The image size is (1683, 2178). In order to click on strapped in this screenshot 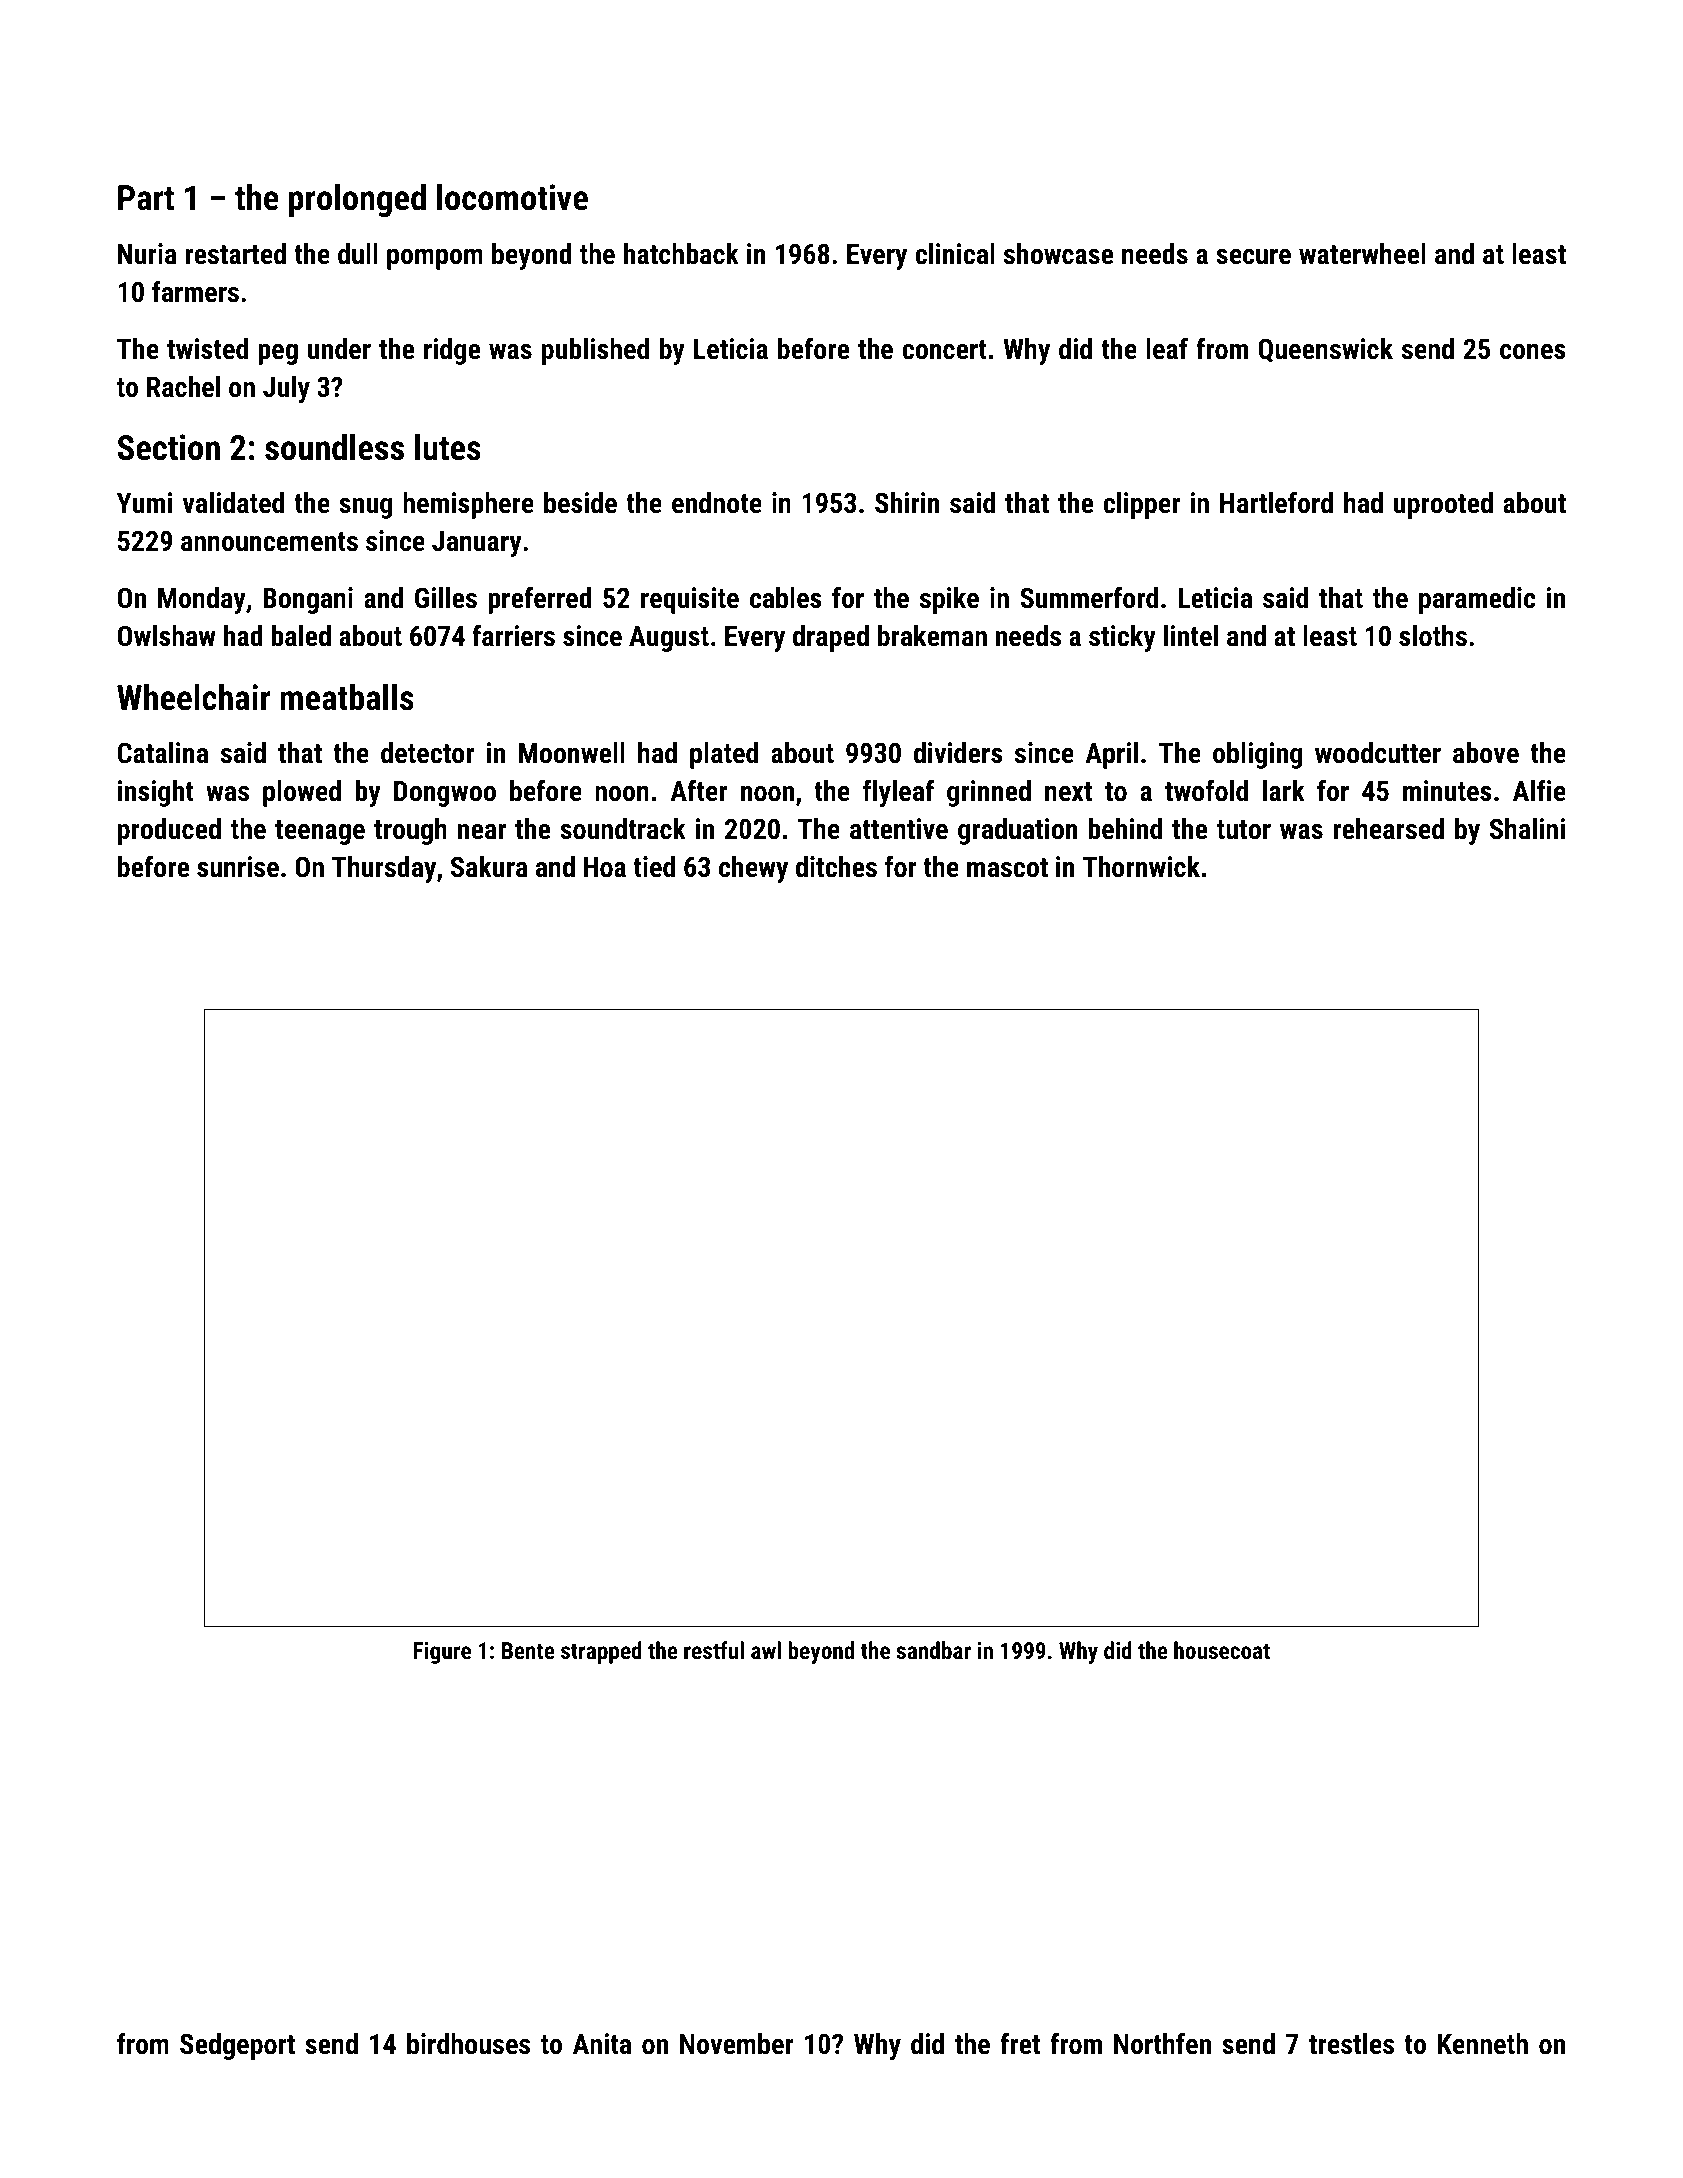, I will do `click(601, 1652)`.
